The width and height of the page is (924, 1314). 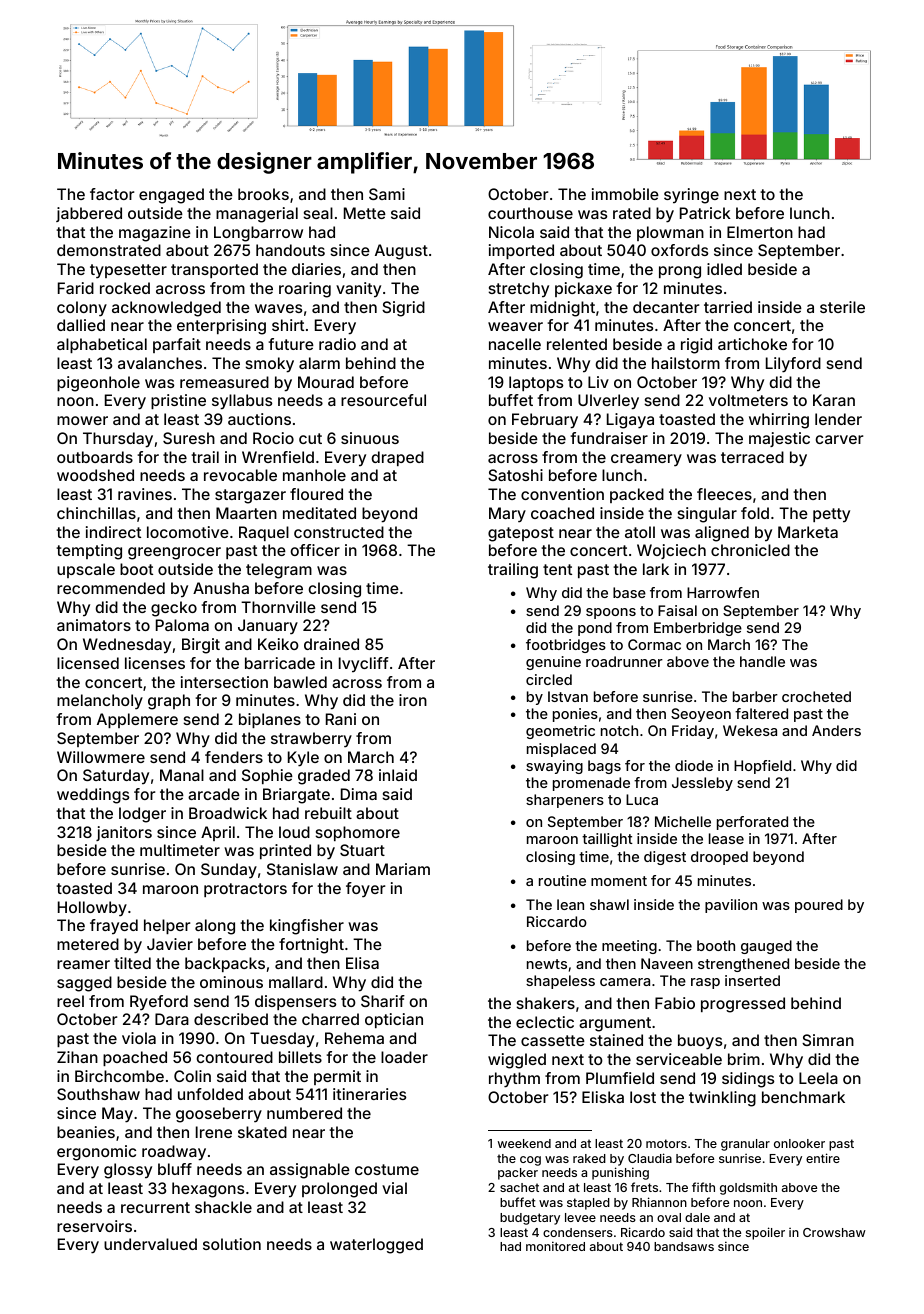 What do you see at coordinates (89, 214) in the page?
I see `jabbered` at bounding box center [89, 214].
